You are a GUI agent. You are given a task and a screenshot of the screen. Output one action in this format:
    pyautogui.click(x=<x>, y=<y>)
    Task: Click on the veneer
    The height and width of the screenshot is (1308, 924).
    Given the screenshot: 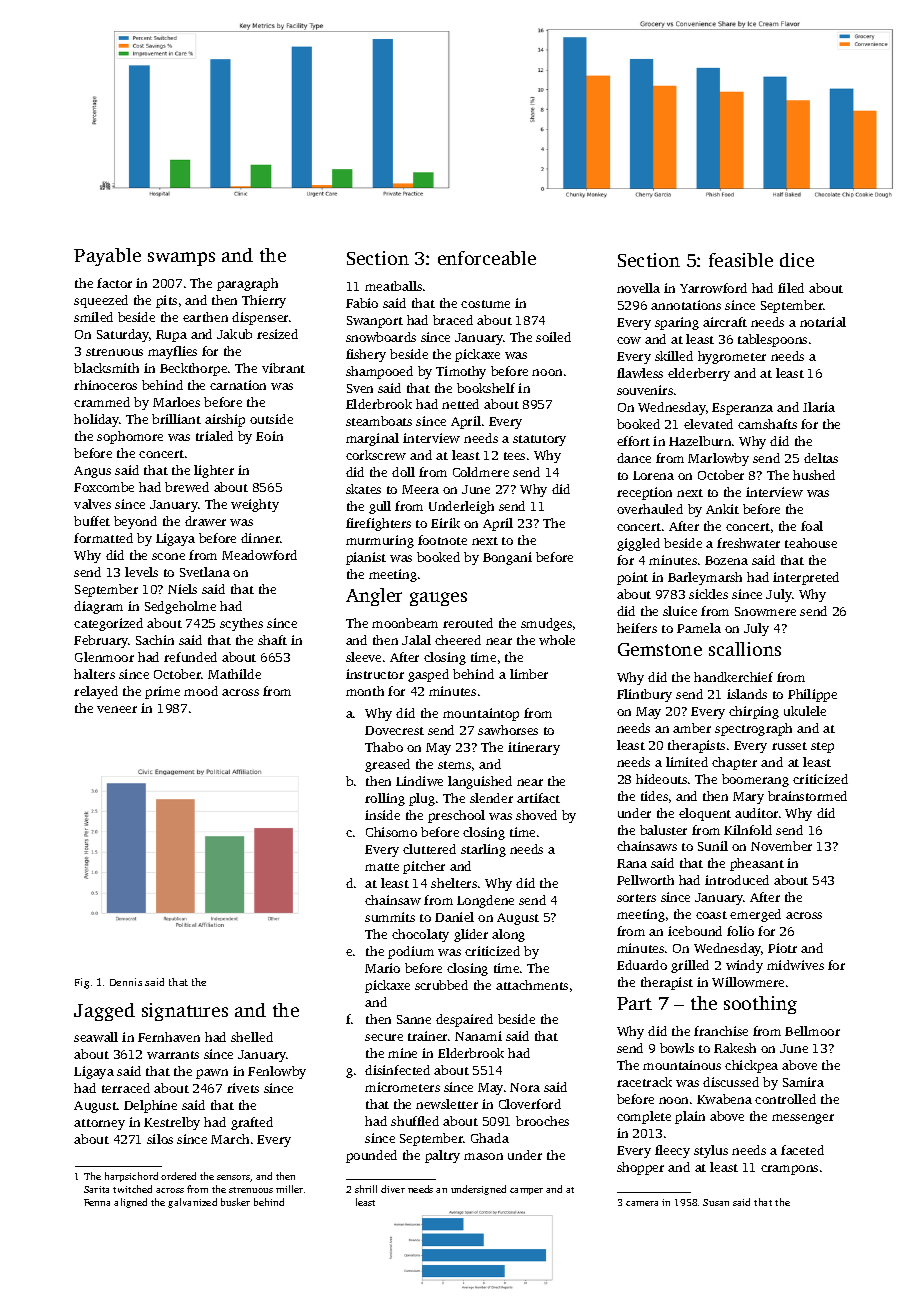 What is the action you would take?
    pyautogui.click(x=117, y=709)
